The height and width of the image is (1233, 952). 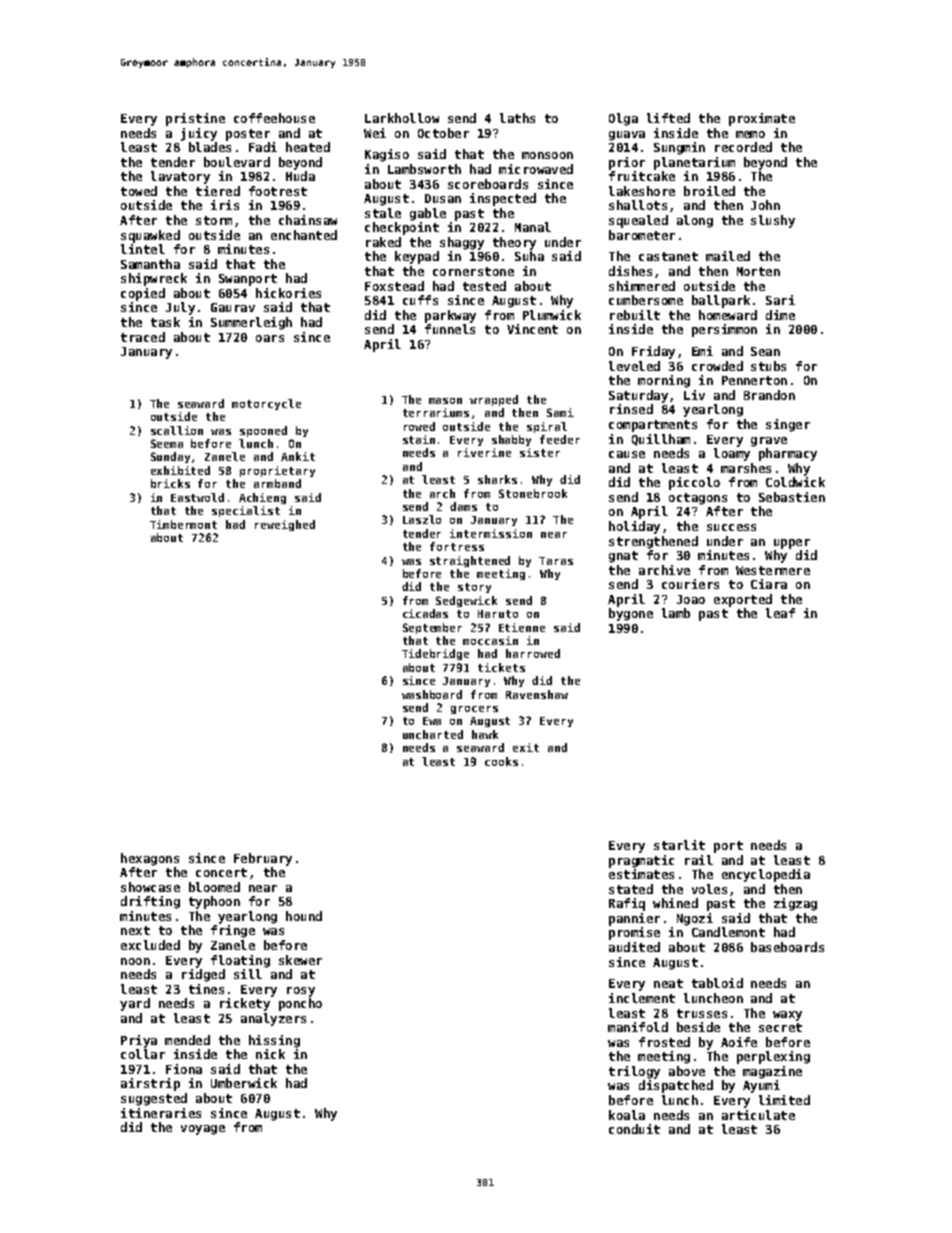 What do you see at coordinates (161, 1113) in the image?
I see `itineraries` at bounding box center [161, 1113].
